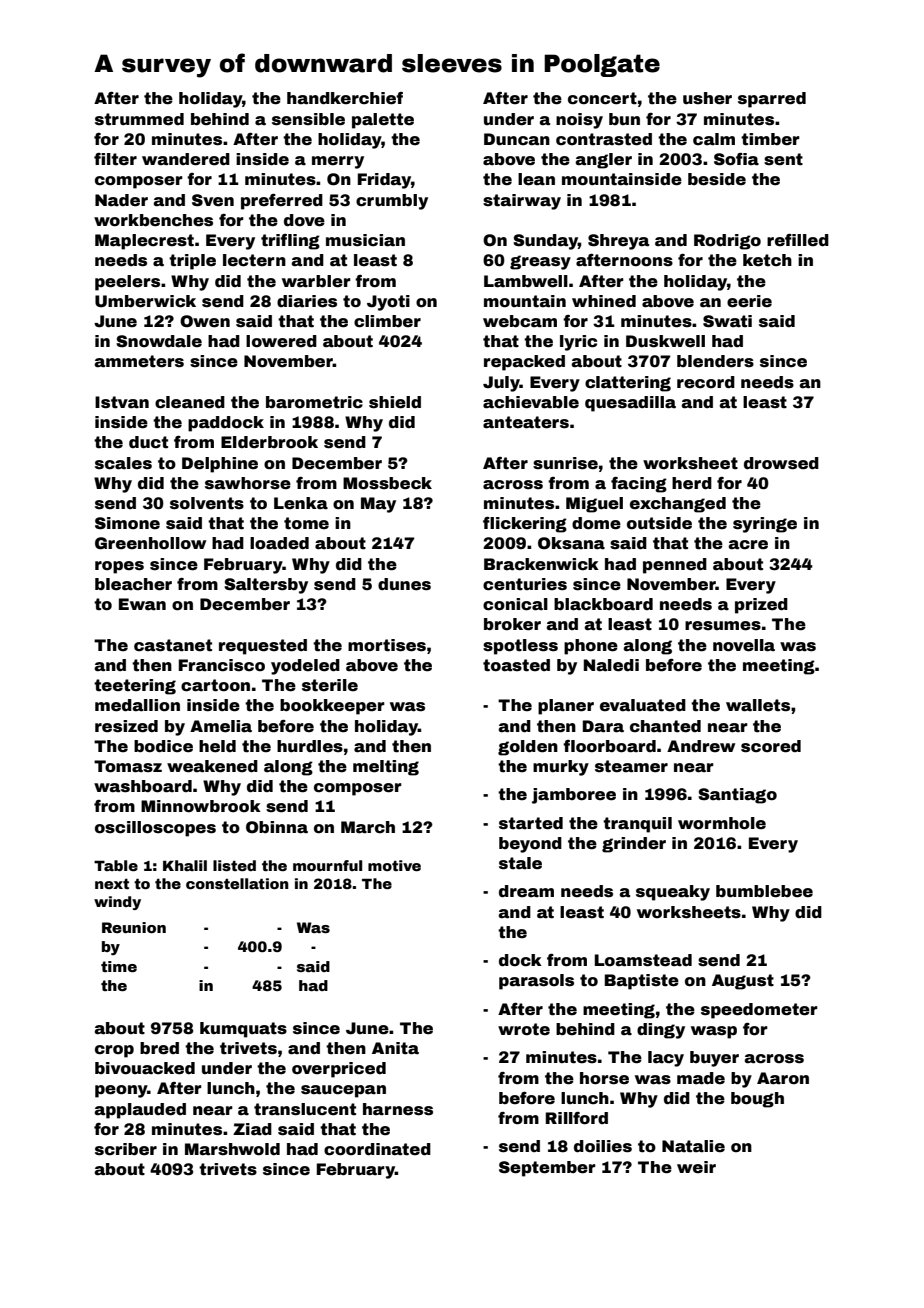  Describe the element at coordinates (765, 525) in the screenshot. I see `syringe` at that location.
